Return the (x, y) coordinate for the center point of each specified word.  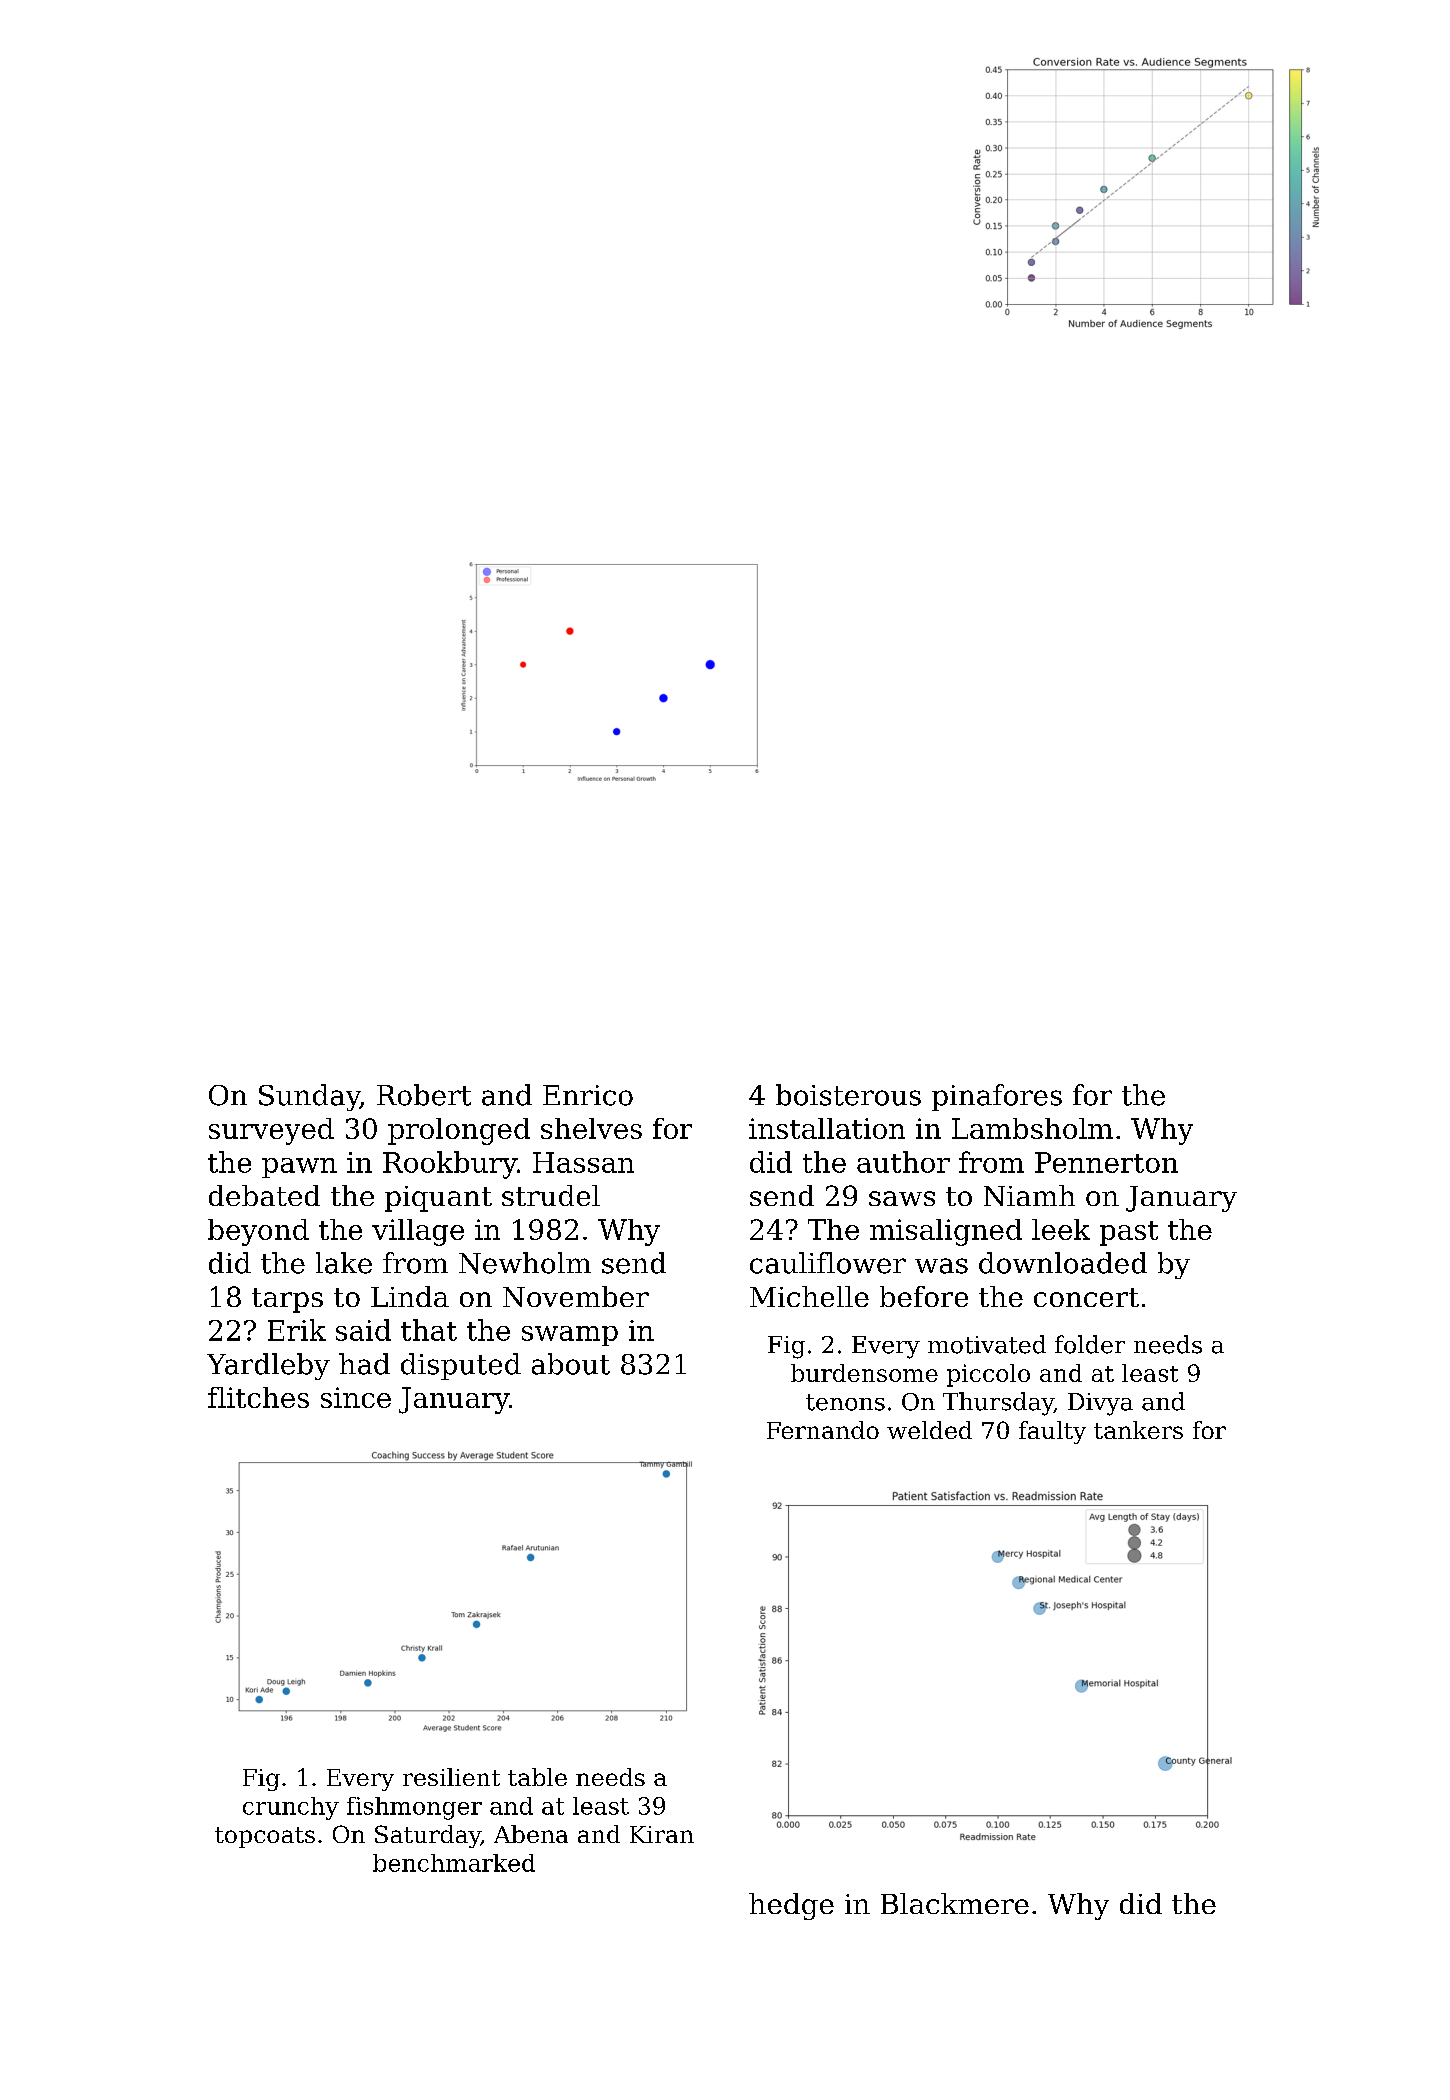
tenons (845, 1402)
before (924, 1296)
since (356, 1397)
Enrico (588, 1095)
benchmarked (454, 1863)
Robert (424, 1095)
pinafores (997, 1097)
